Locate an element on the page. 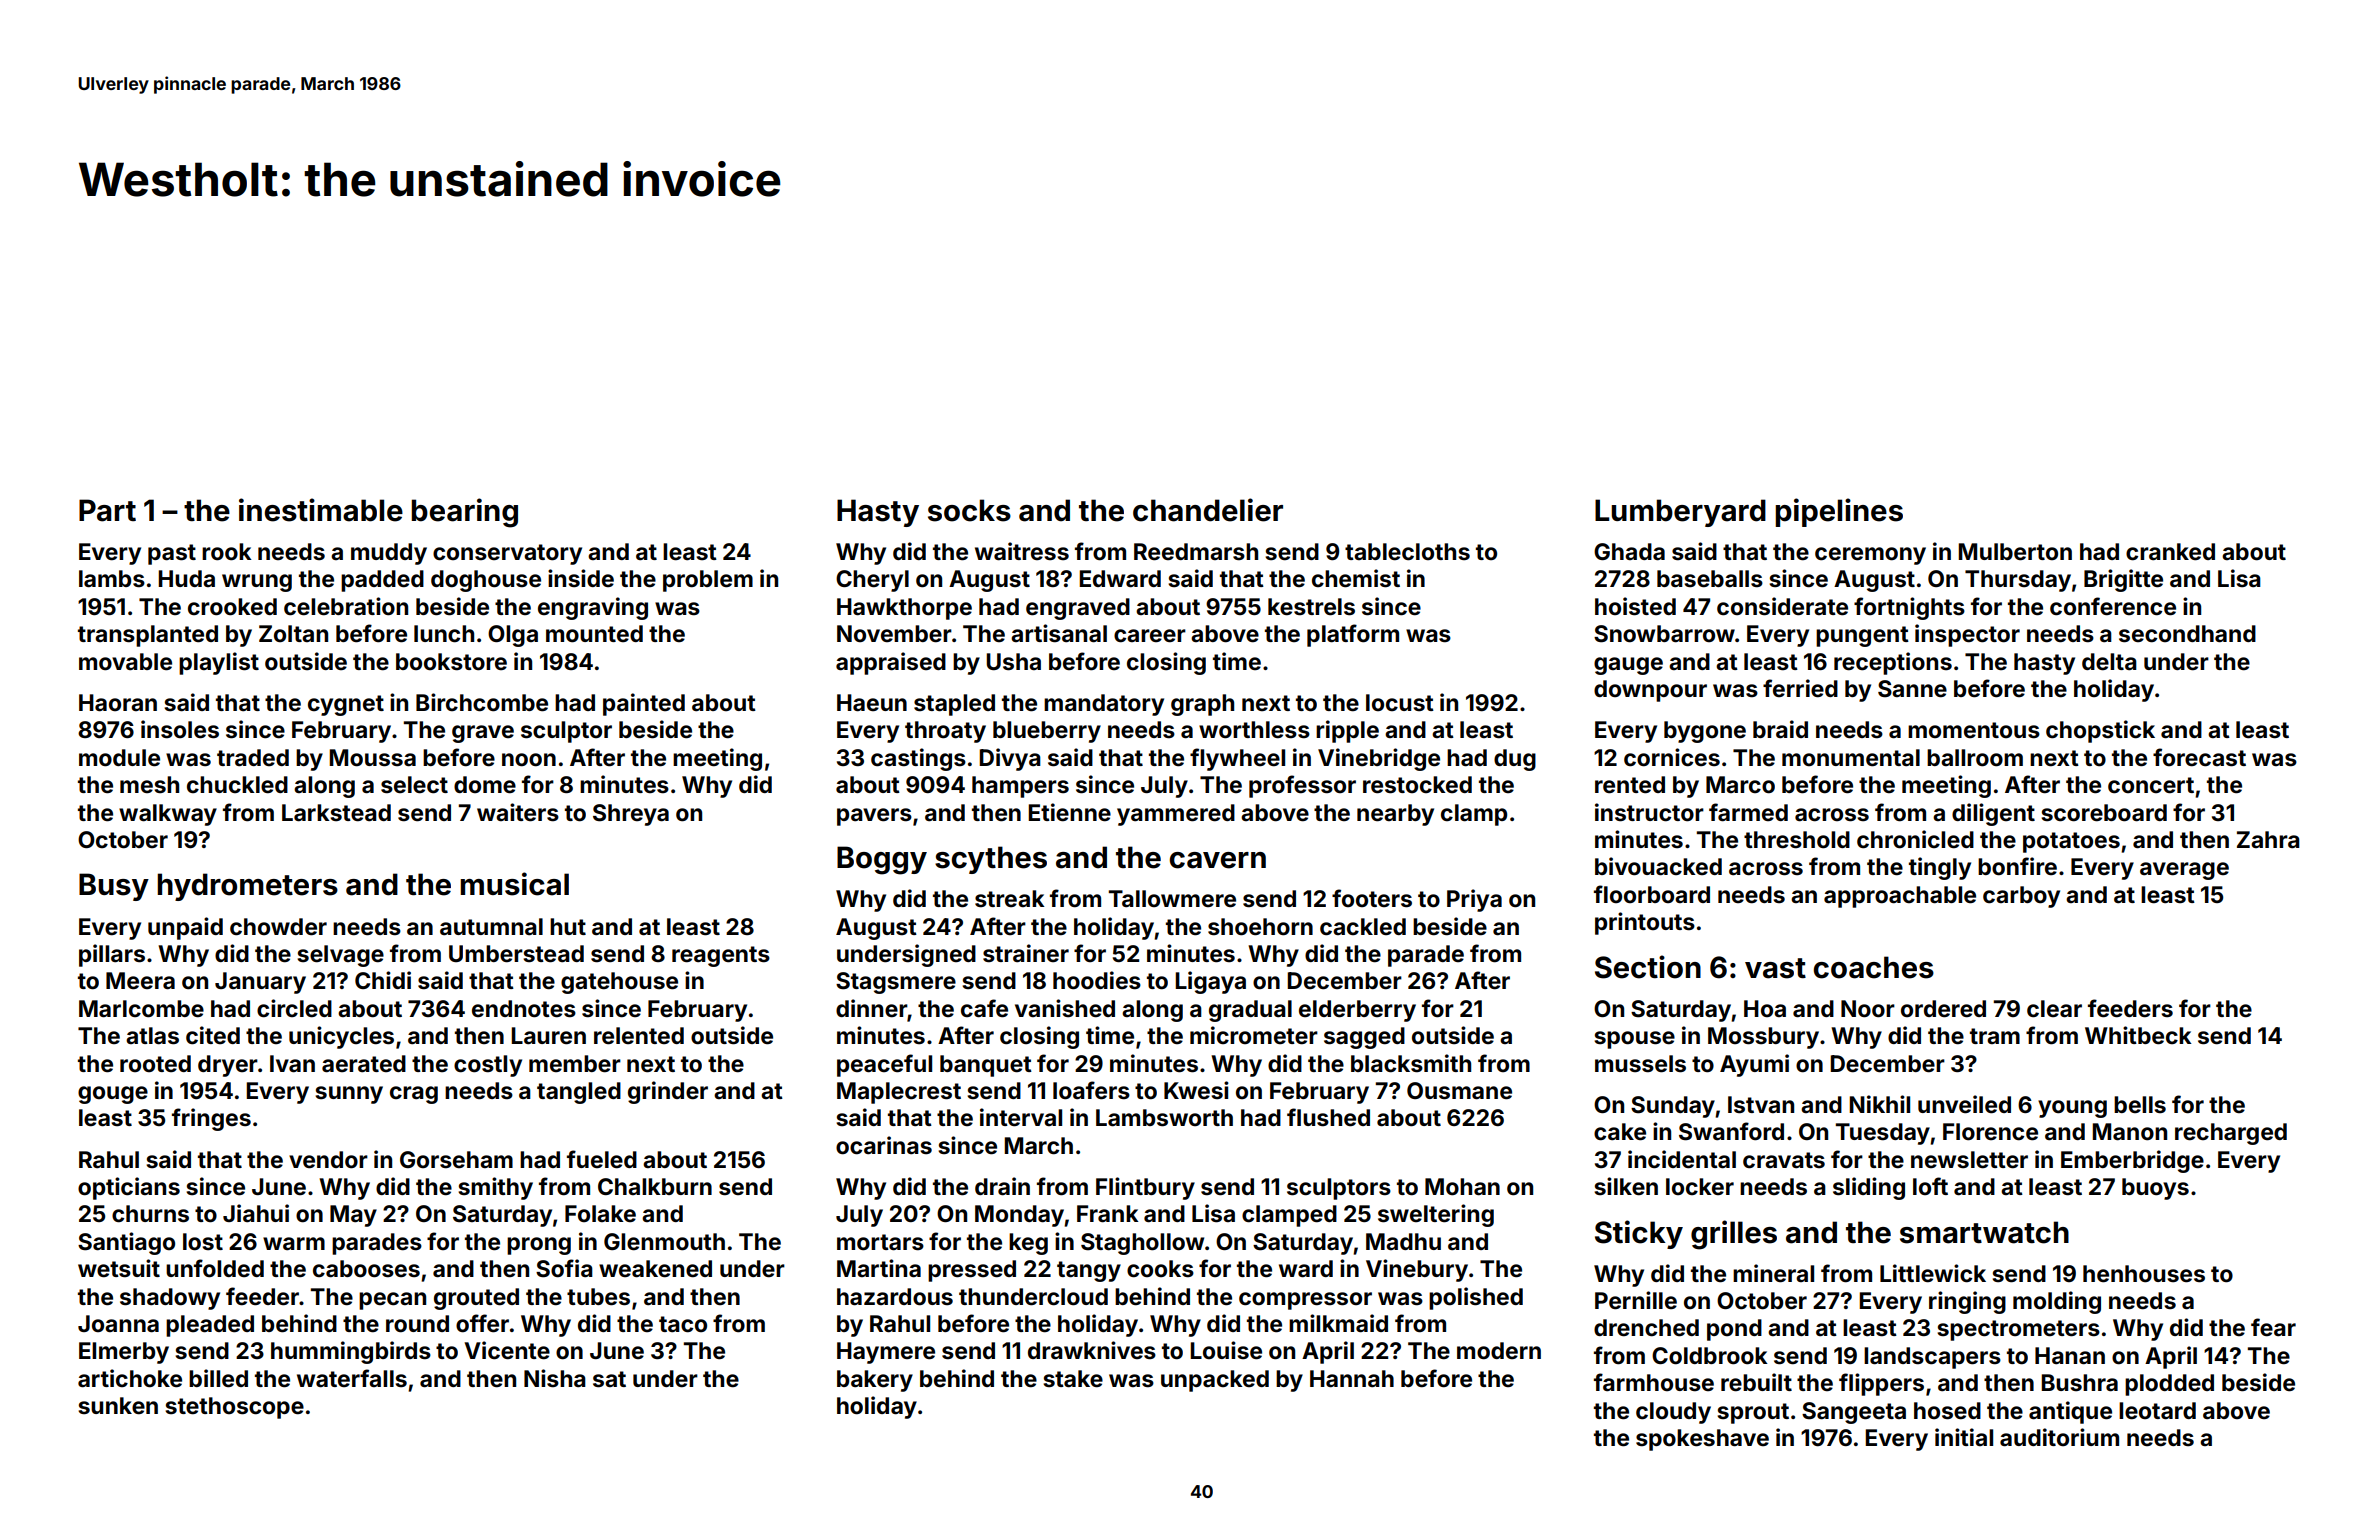 This page has width=2380, height=1540. crag is located at coordinates (414, 1095).
